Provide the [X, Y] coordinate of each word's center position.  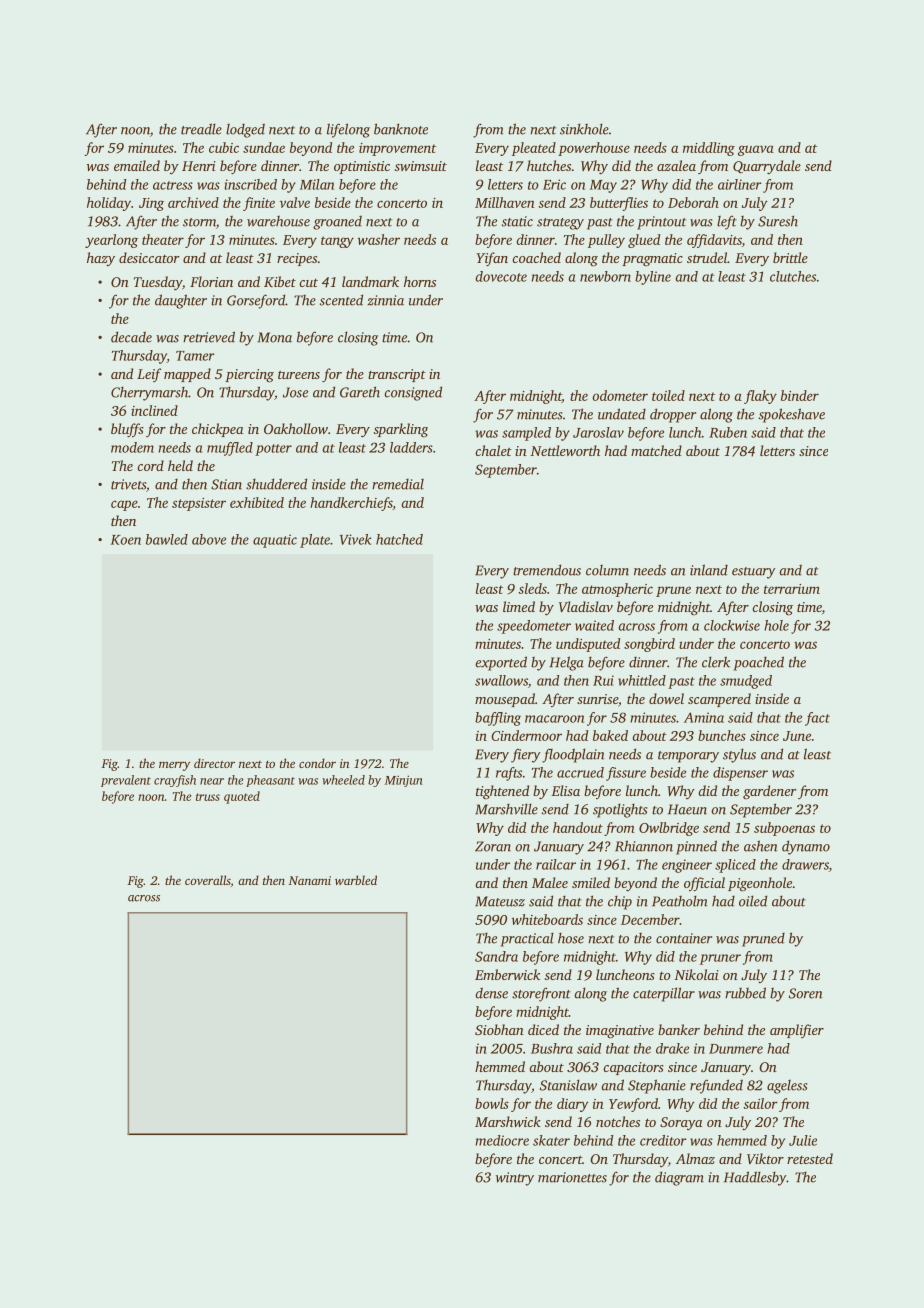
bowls [492, 1103]
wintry [515, 1179]
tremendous [547, 570]
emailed [137, 165]
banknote [401, 129]
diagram [679, 1178]
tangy [337, 242]
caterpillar [664, 994]
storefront [541, 994]
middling [709, 149]
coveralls [208, 880]
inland [709, 570]
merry [174, 766]
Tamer [195, 356]
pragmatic [652, 259]
